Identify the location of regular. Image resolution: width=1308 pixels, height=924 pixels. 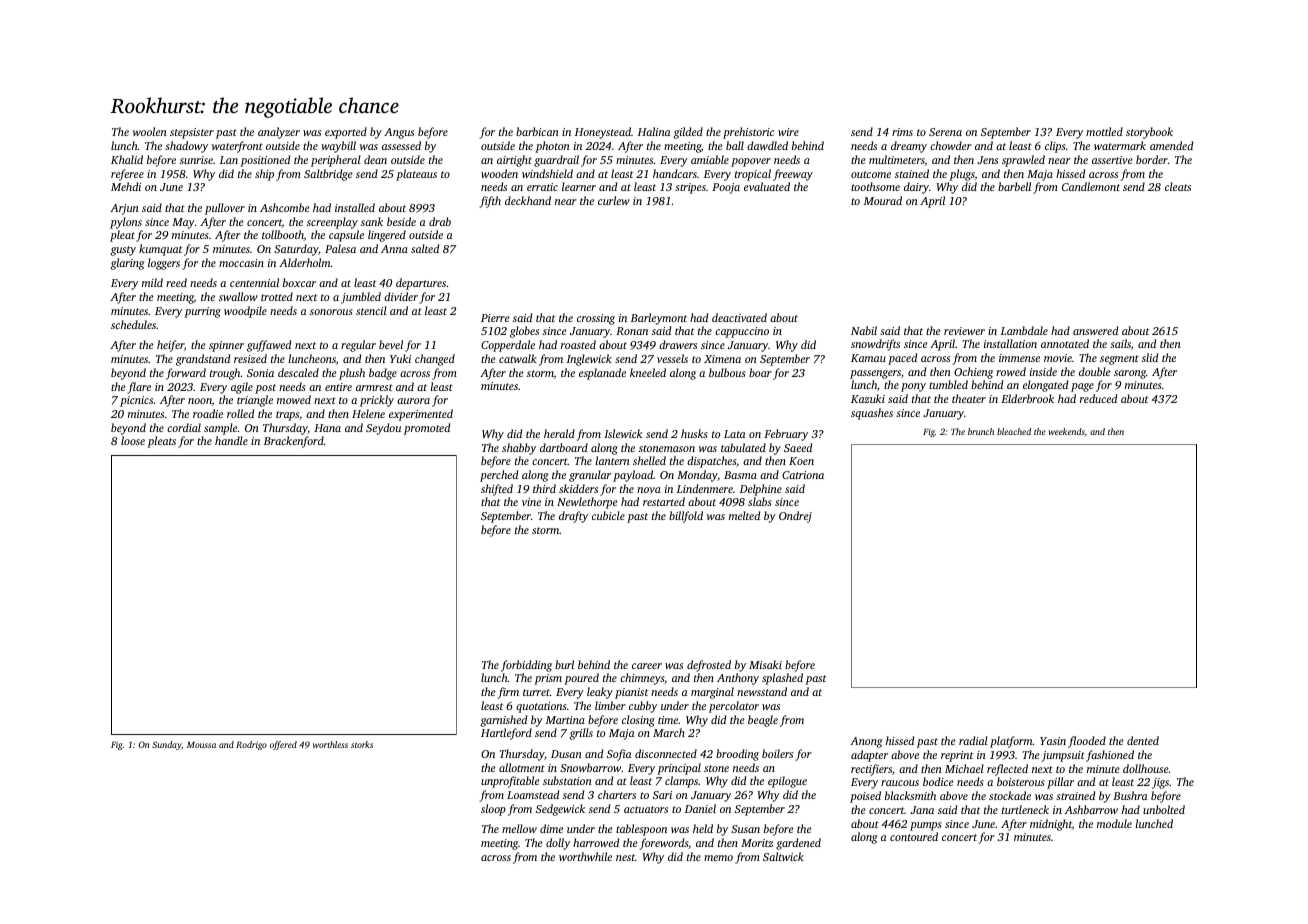
(358, 346).
